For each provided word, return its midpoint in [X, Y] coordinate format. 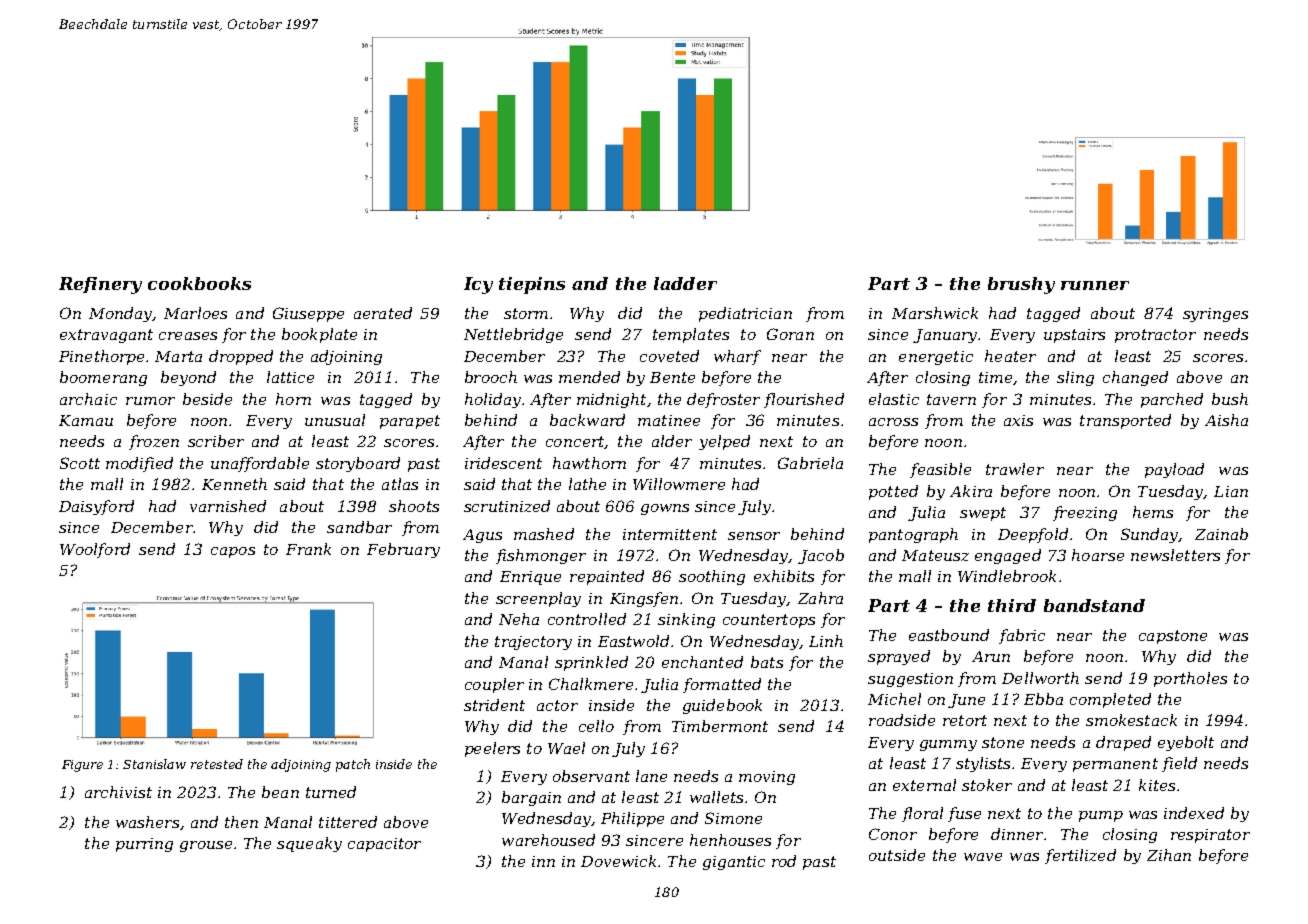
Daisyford [96, 507]
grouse [206, 846]
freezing [1085, 513]
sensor [754, 536]
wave [983, 857]
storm [526, 313]
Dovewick [618, 861]
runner [1095, 285]
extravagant [106, 336]
